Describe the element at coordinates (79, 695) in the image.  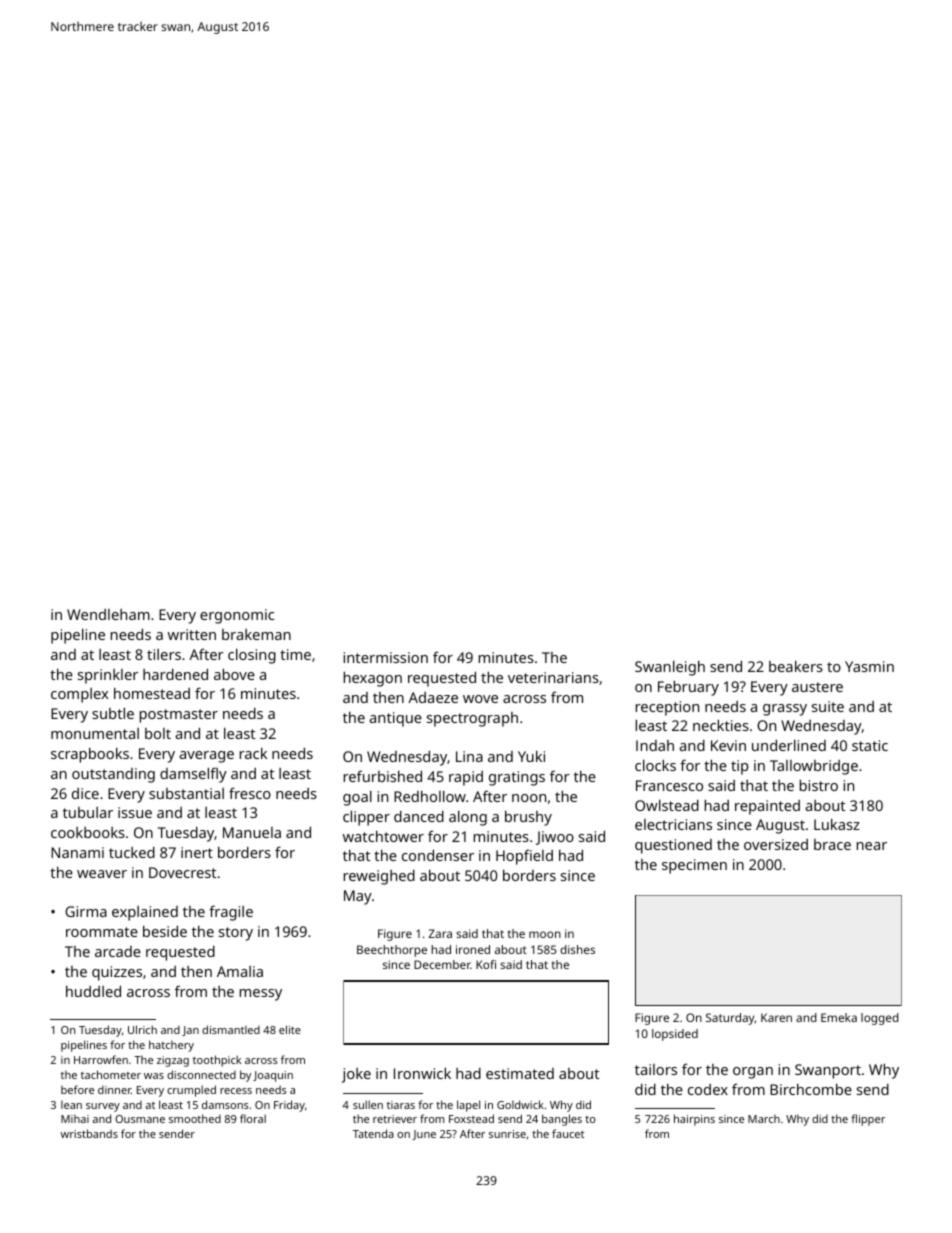
I see `complex` at that location.
